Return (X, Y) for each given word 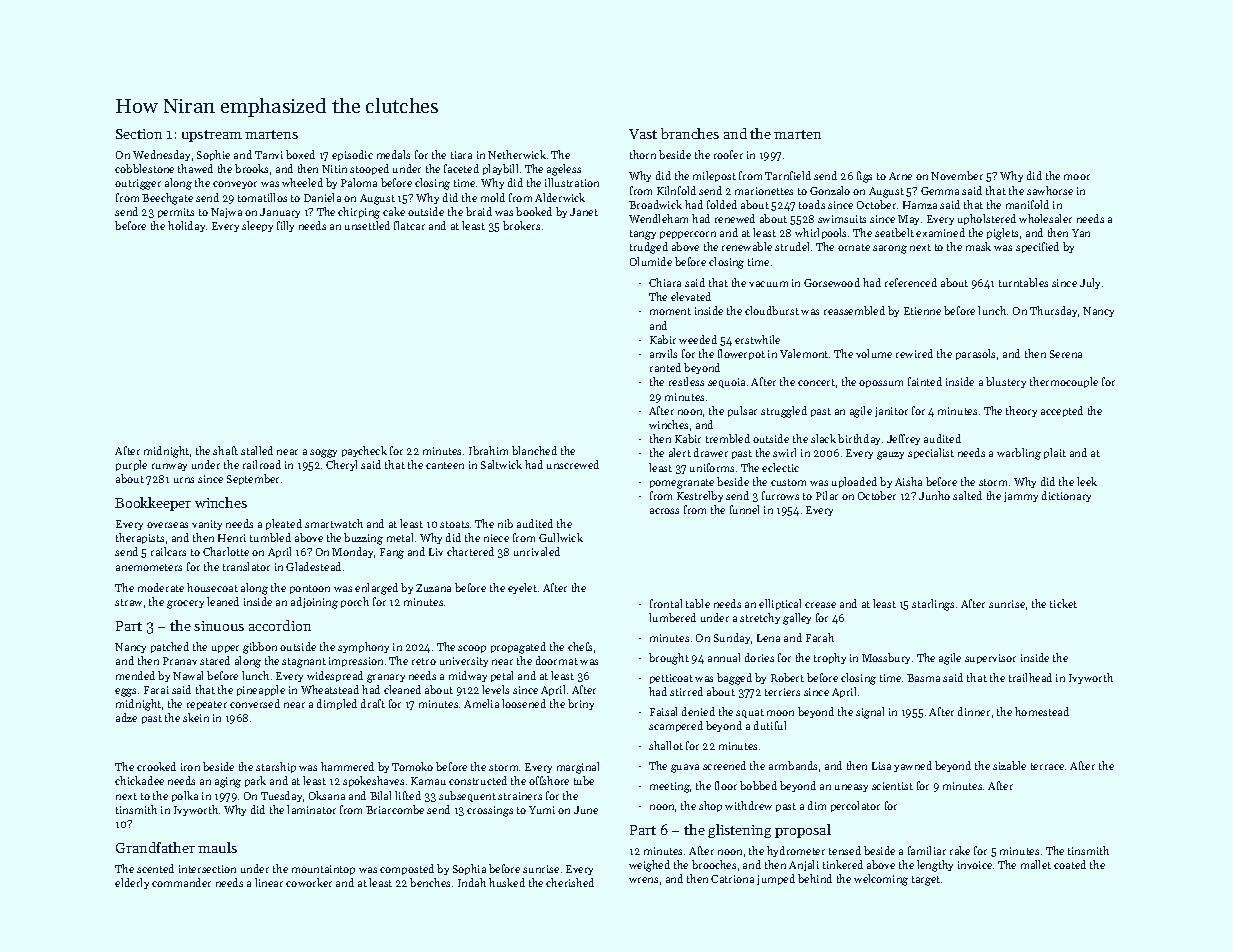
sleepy (257, 226)
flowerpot (741, 354)
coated (1070, 864)
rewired (914, 353)
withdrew (748, 805)
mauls (217, 847)
